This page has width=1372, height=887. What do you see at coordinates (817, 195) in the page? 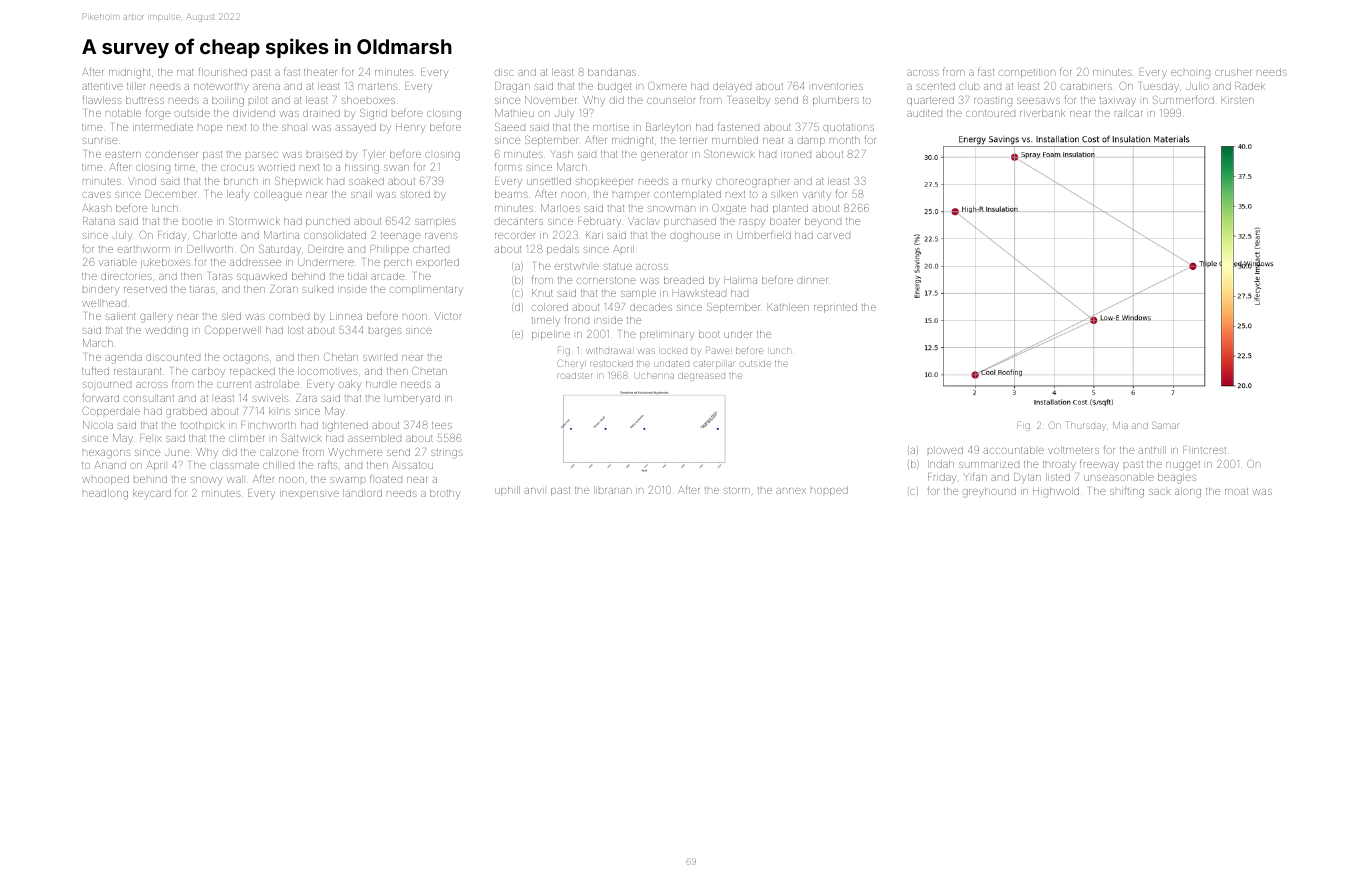
I see `vanity` at bounding box center [817, 195].
